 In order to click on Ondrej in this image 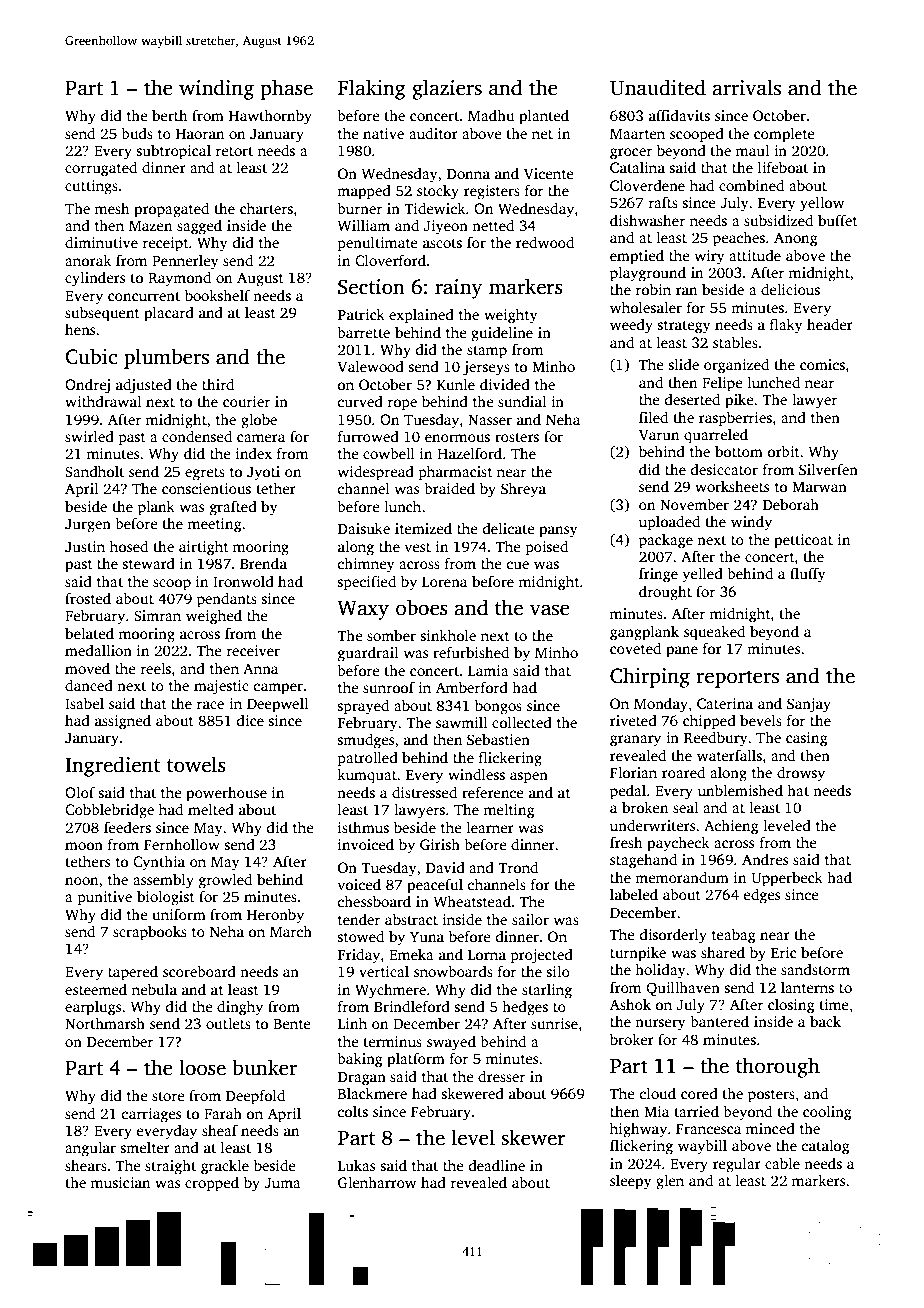, I will do `click(87, 386)`.
